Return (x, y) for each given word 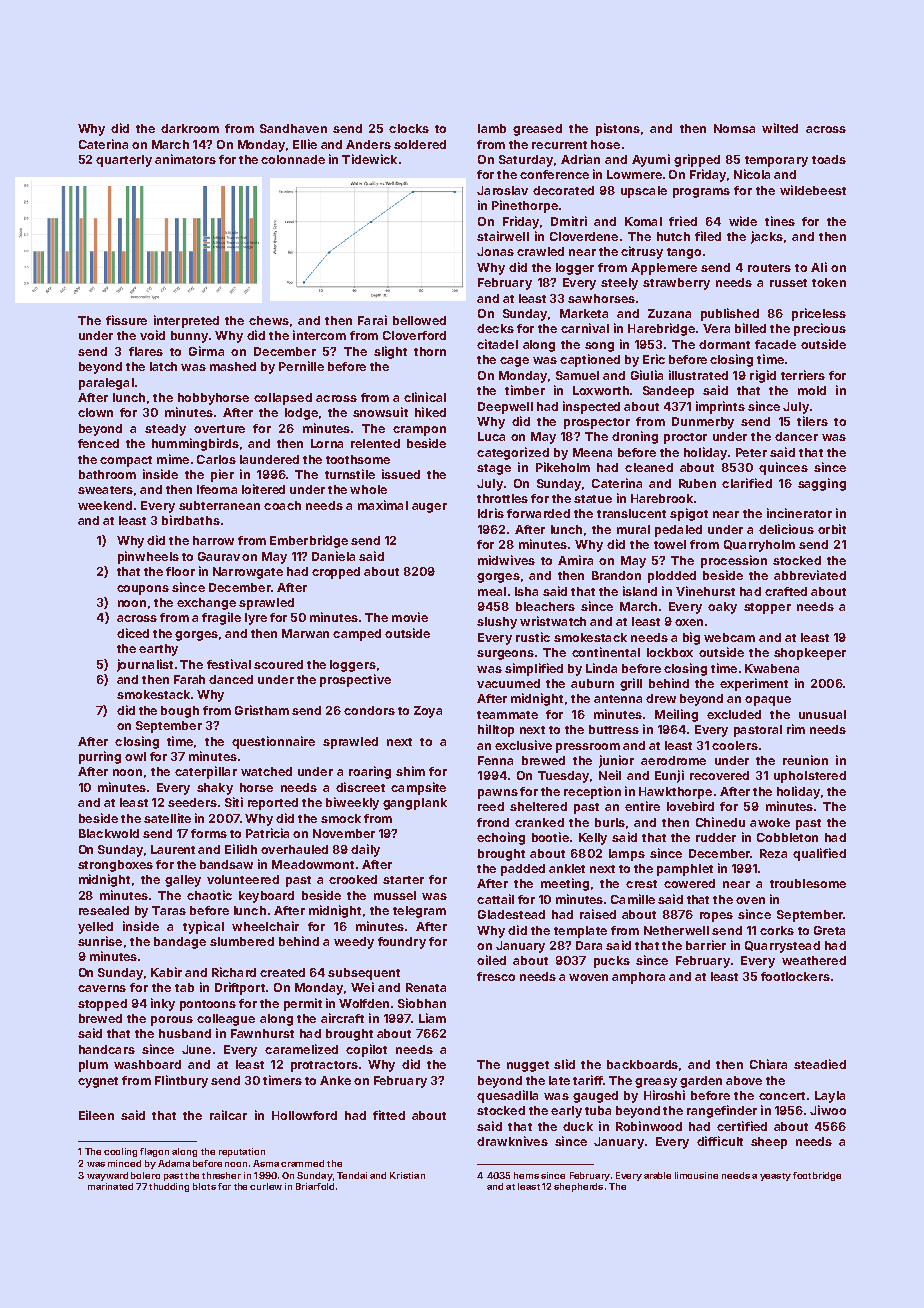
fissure (126, 320)
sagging (822, 484)
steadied (820, 1064)
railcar (228, 1115)
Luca (491, 436)
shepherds (578, 1187)
